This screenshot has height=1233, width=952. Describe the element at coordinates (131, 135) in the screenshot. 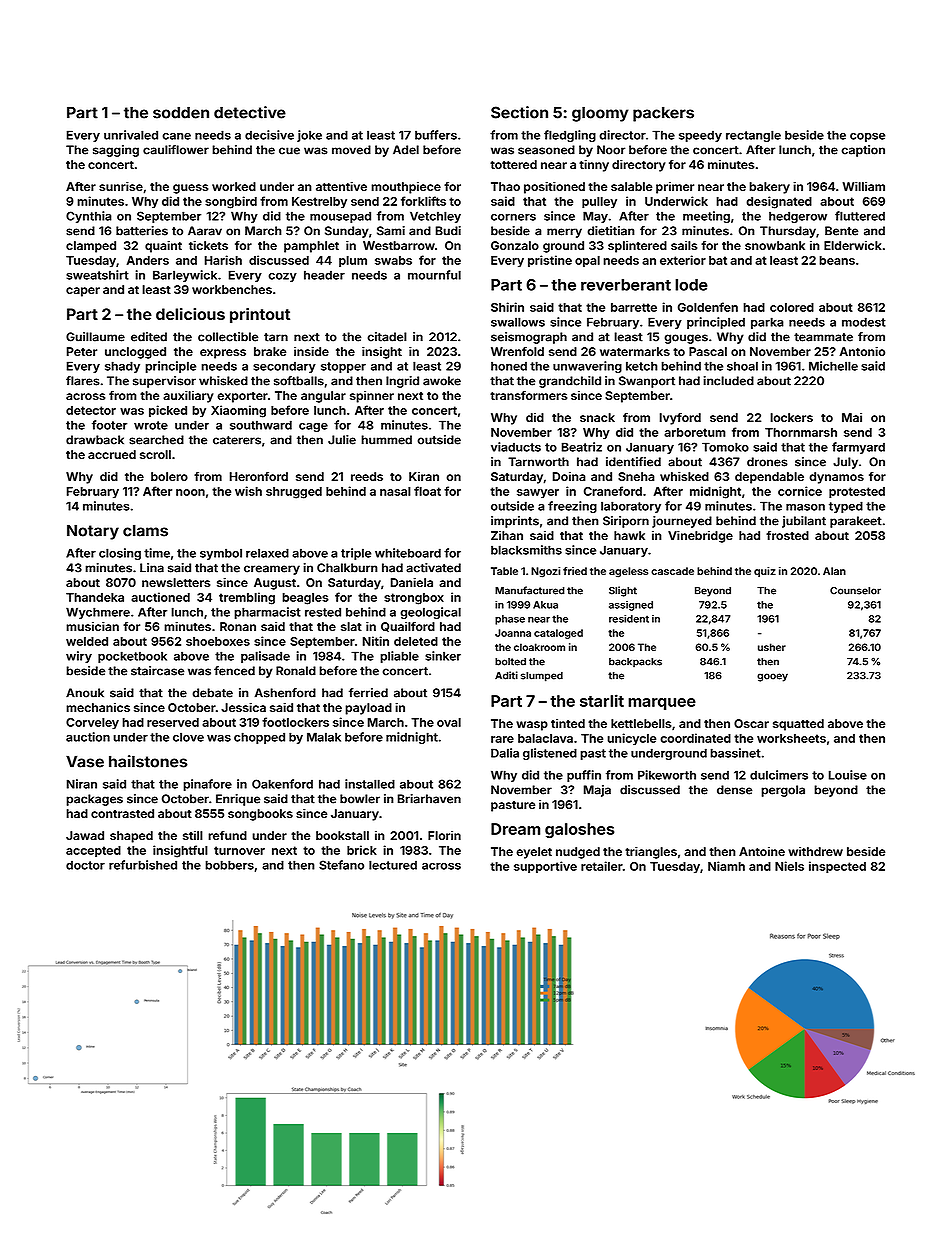

I see `unrivaled` at that location.
